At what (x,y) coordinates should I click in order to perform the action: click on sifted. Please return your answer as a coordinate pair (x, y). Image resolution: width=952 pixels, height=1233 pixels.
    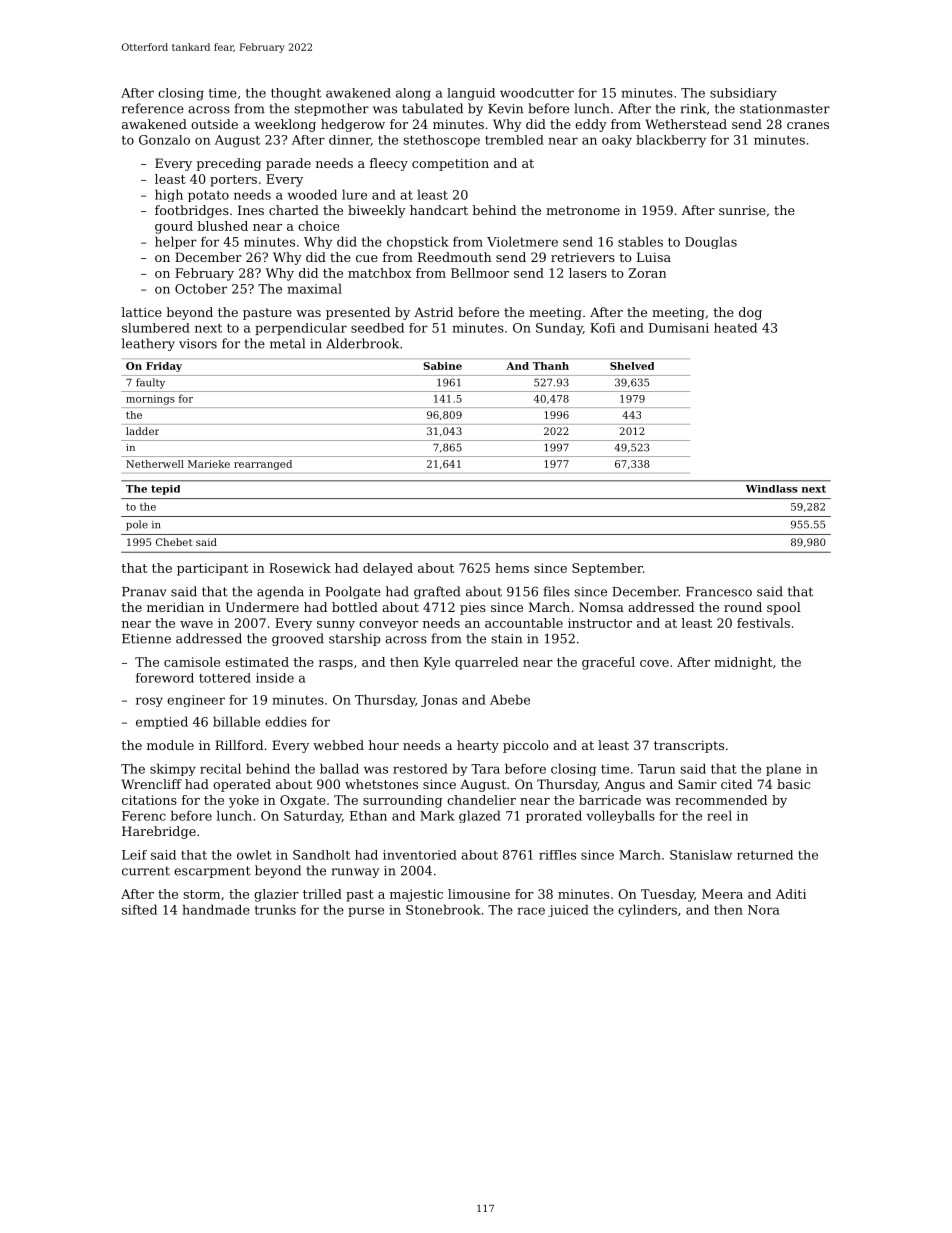
    Looking at the image, I should click on (139, 909).
